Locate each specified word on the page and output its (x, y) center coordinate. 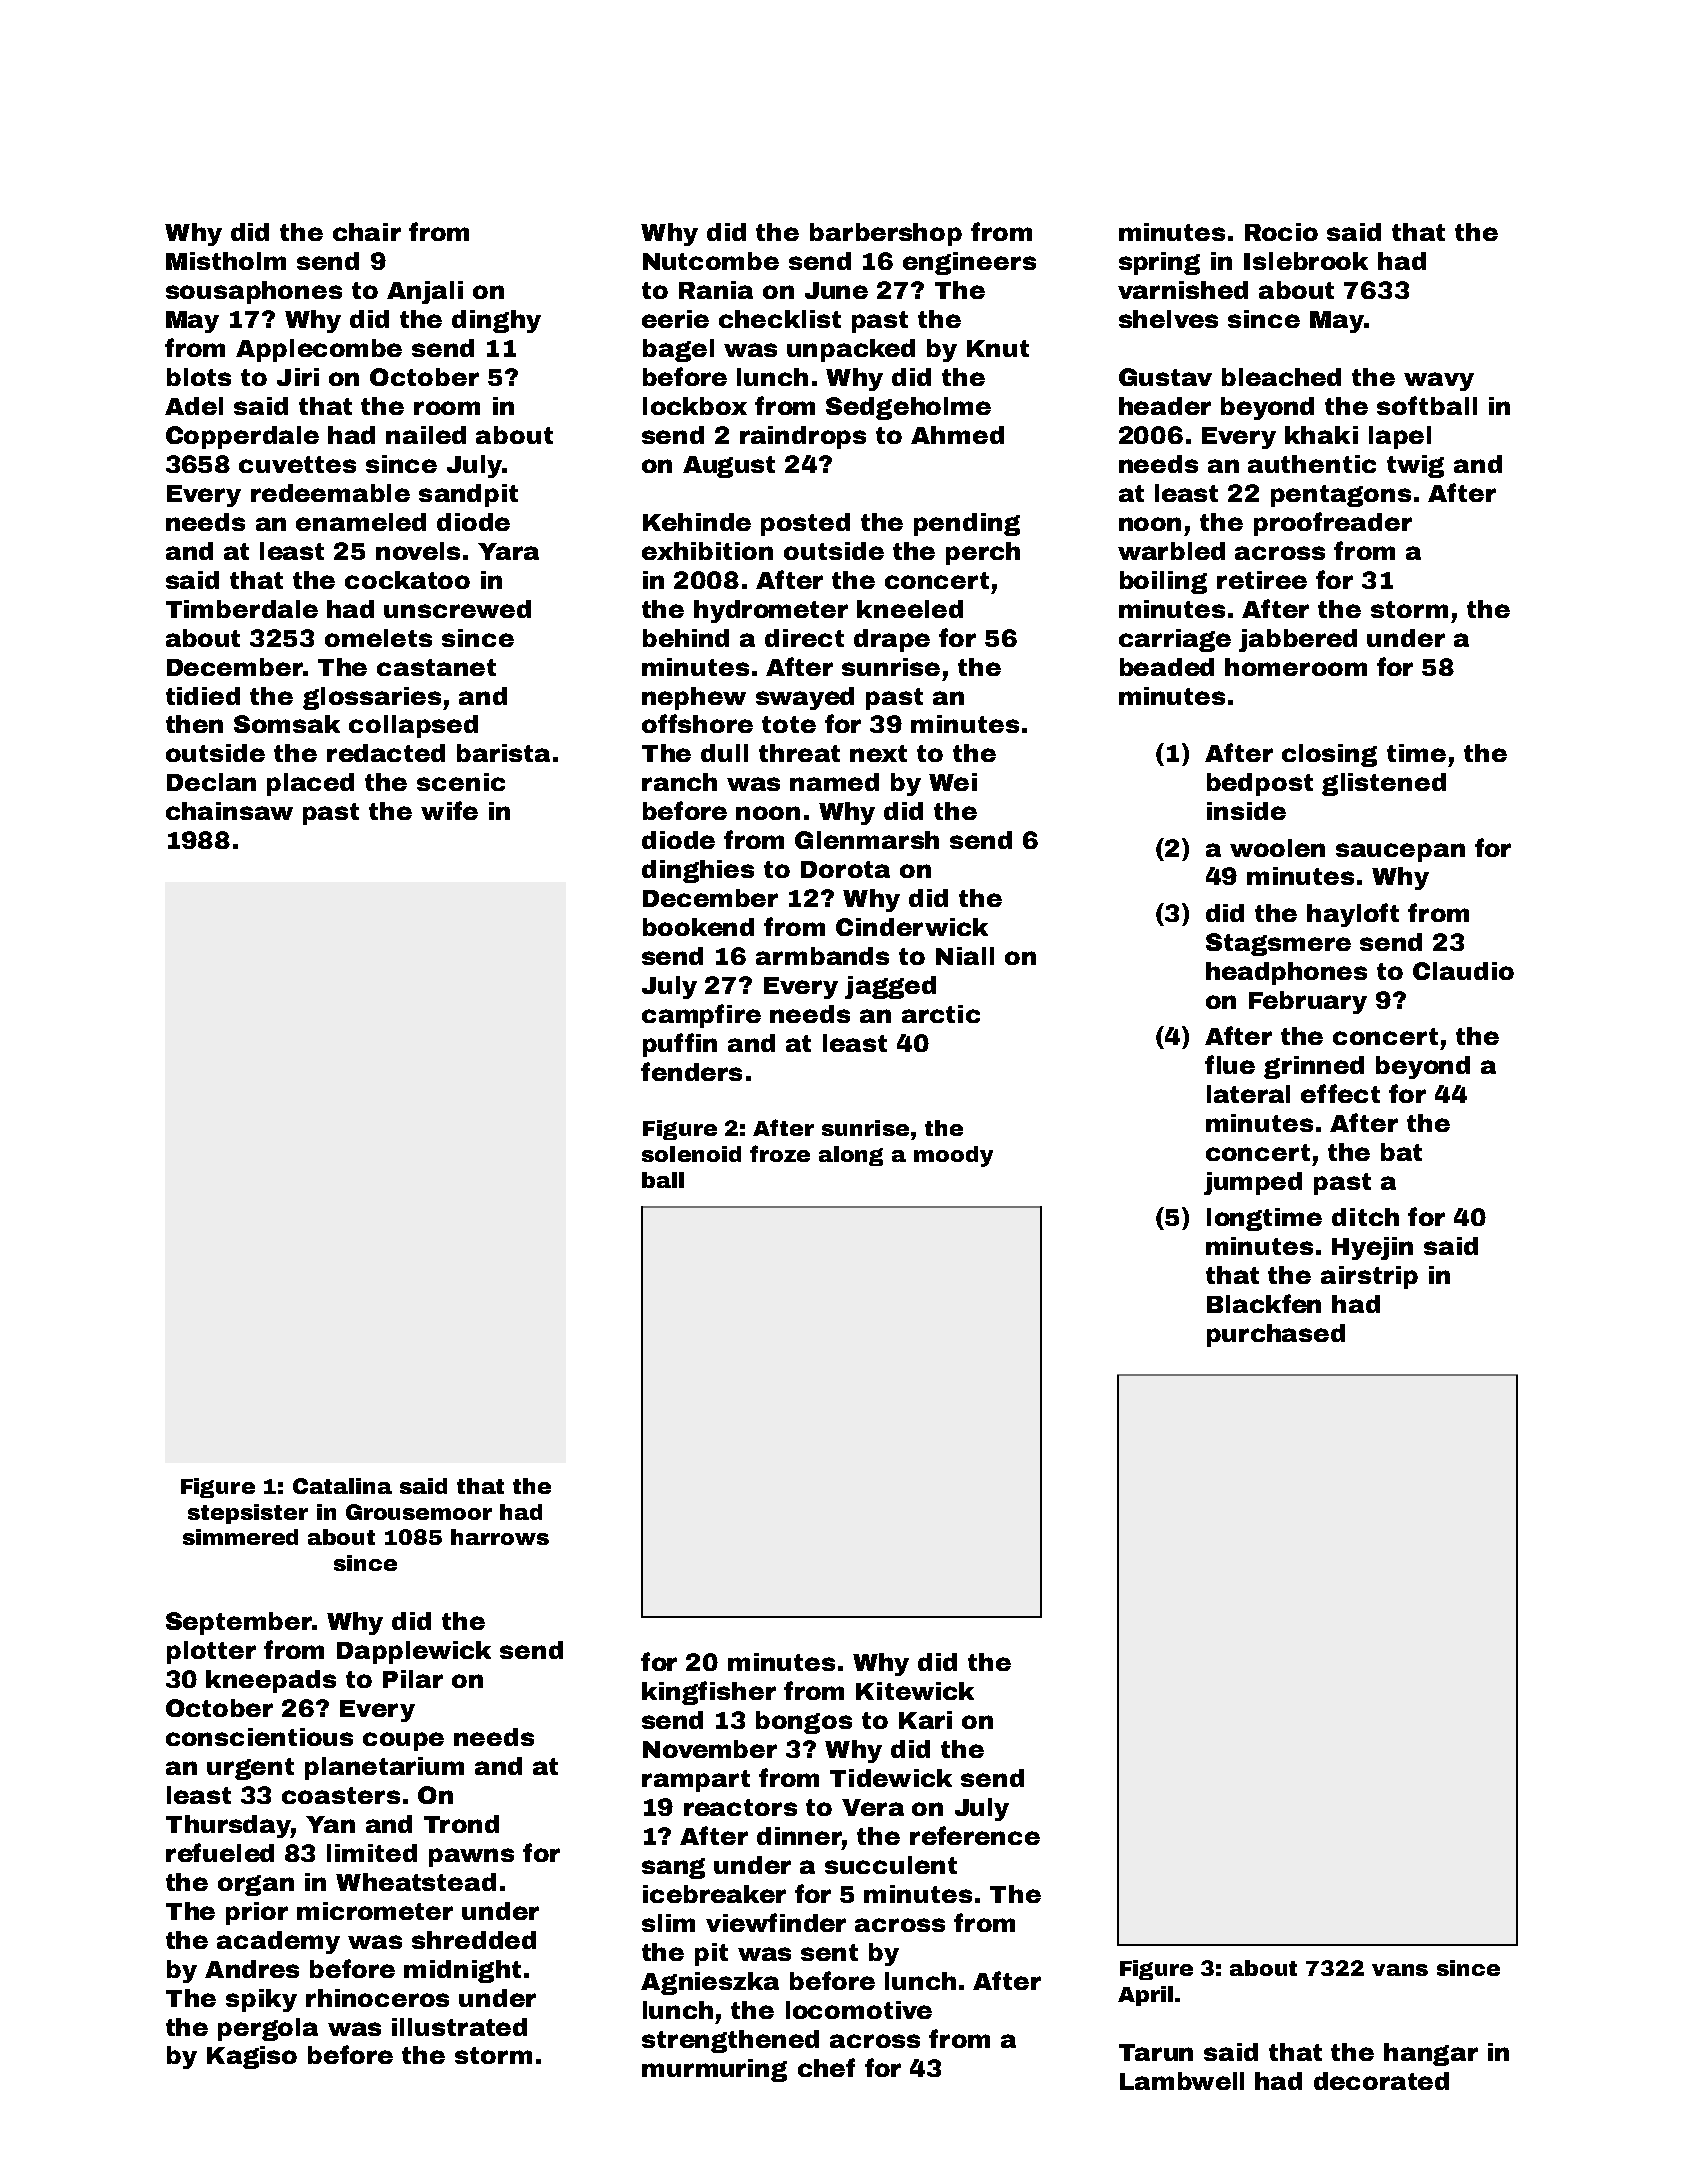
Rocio (1281, 232)
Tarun (1156, 2052)
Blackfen (1264, 1303)
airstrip (1369, 1277)
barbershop (886, 234)
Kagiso (252, 2057)
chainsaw (229, 811)
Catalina (342, 1486)
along (851, 1156)
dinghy (496, 321)
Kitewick (915, 1691)
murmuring (714, 2070)
